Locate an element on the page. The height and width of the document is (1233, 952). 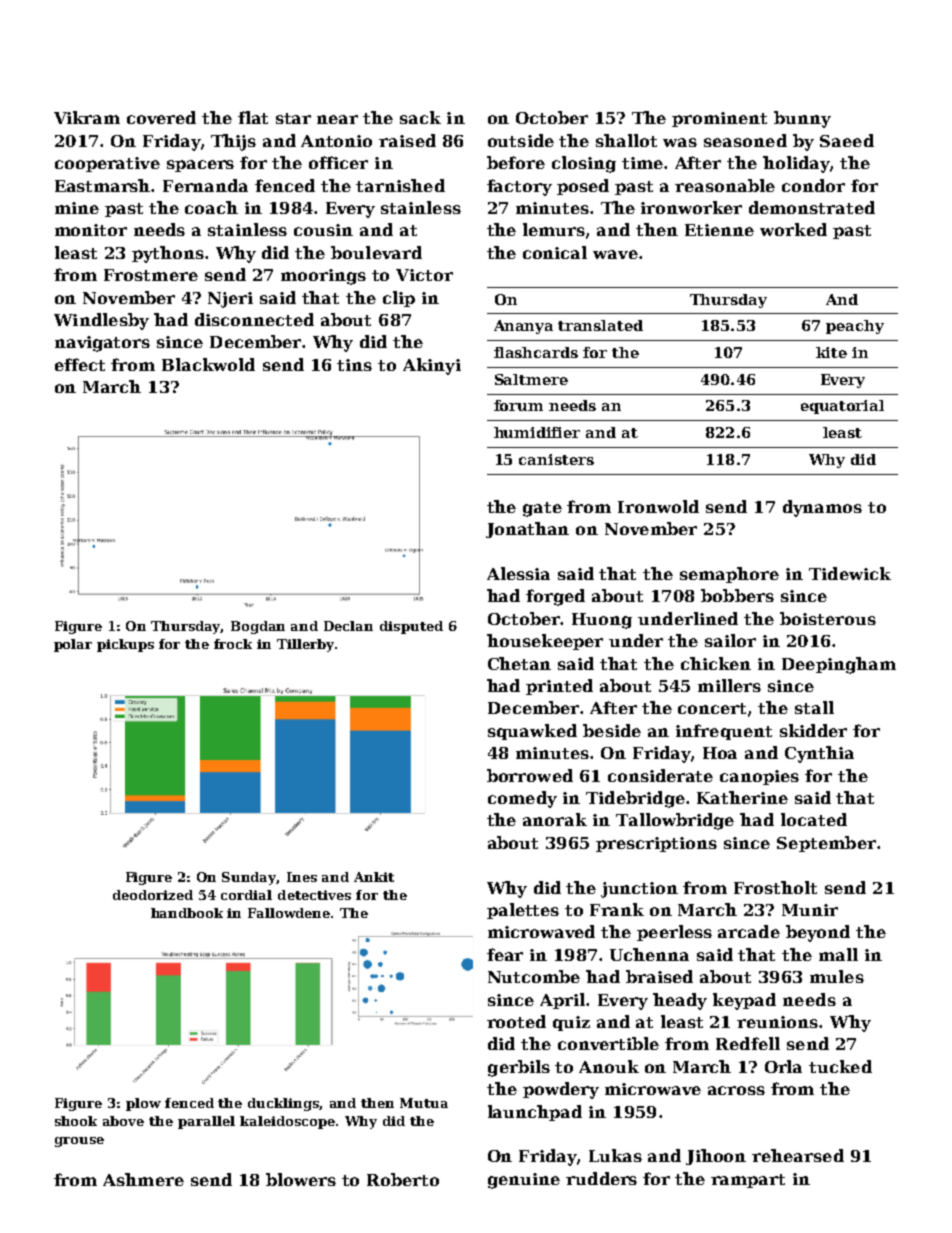
bunny is located at coordinates (802, 119).
